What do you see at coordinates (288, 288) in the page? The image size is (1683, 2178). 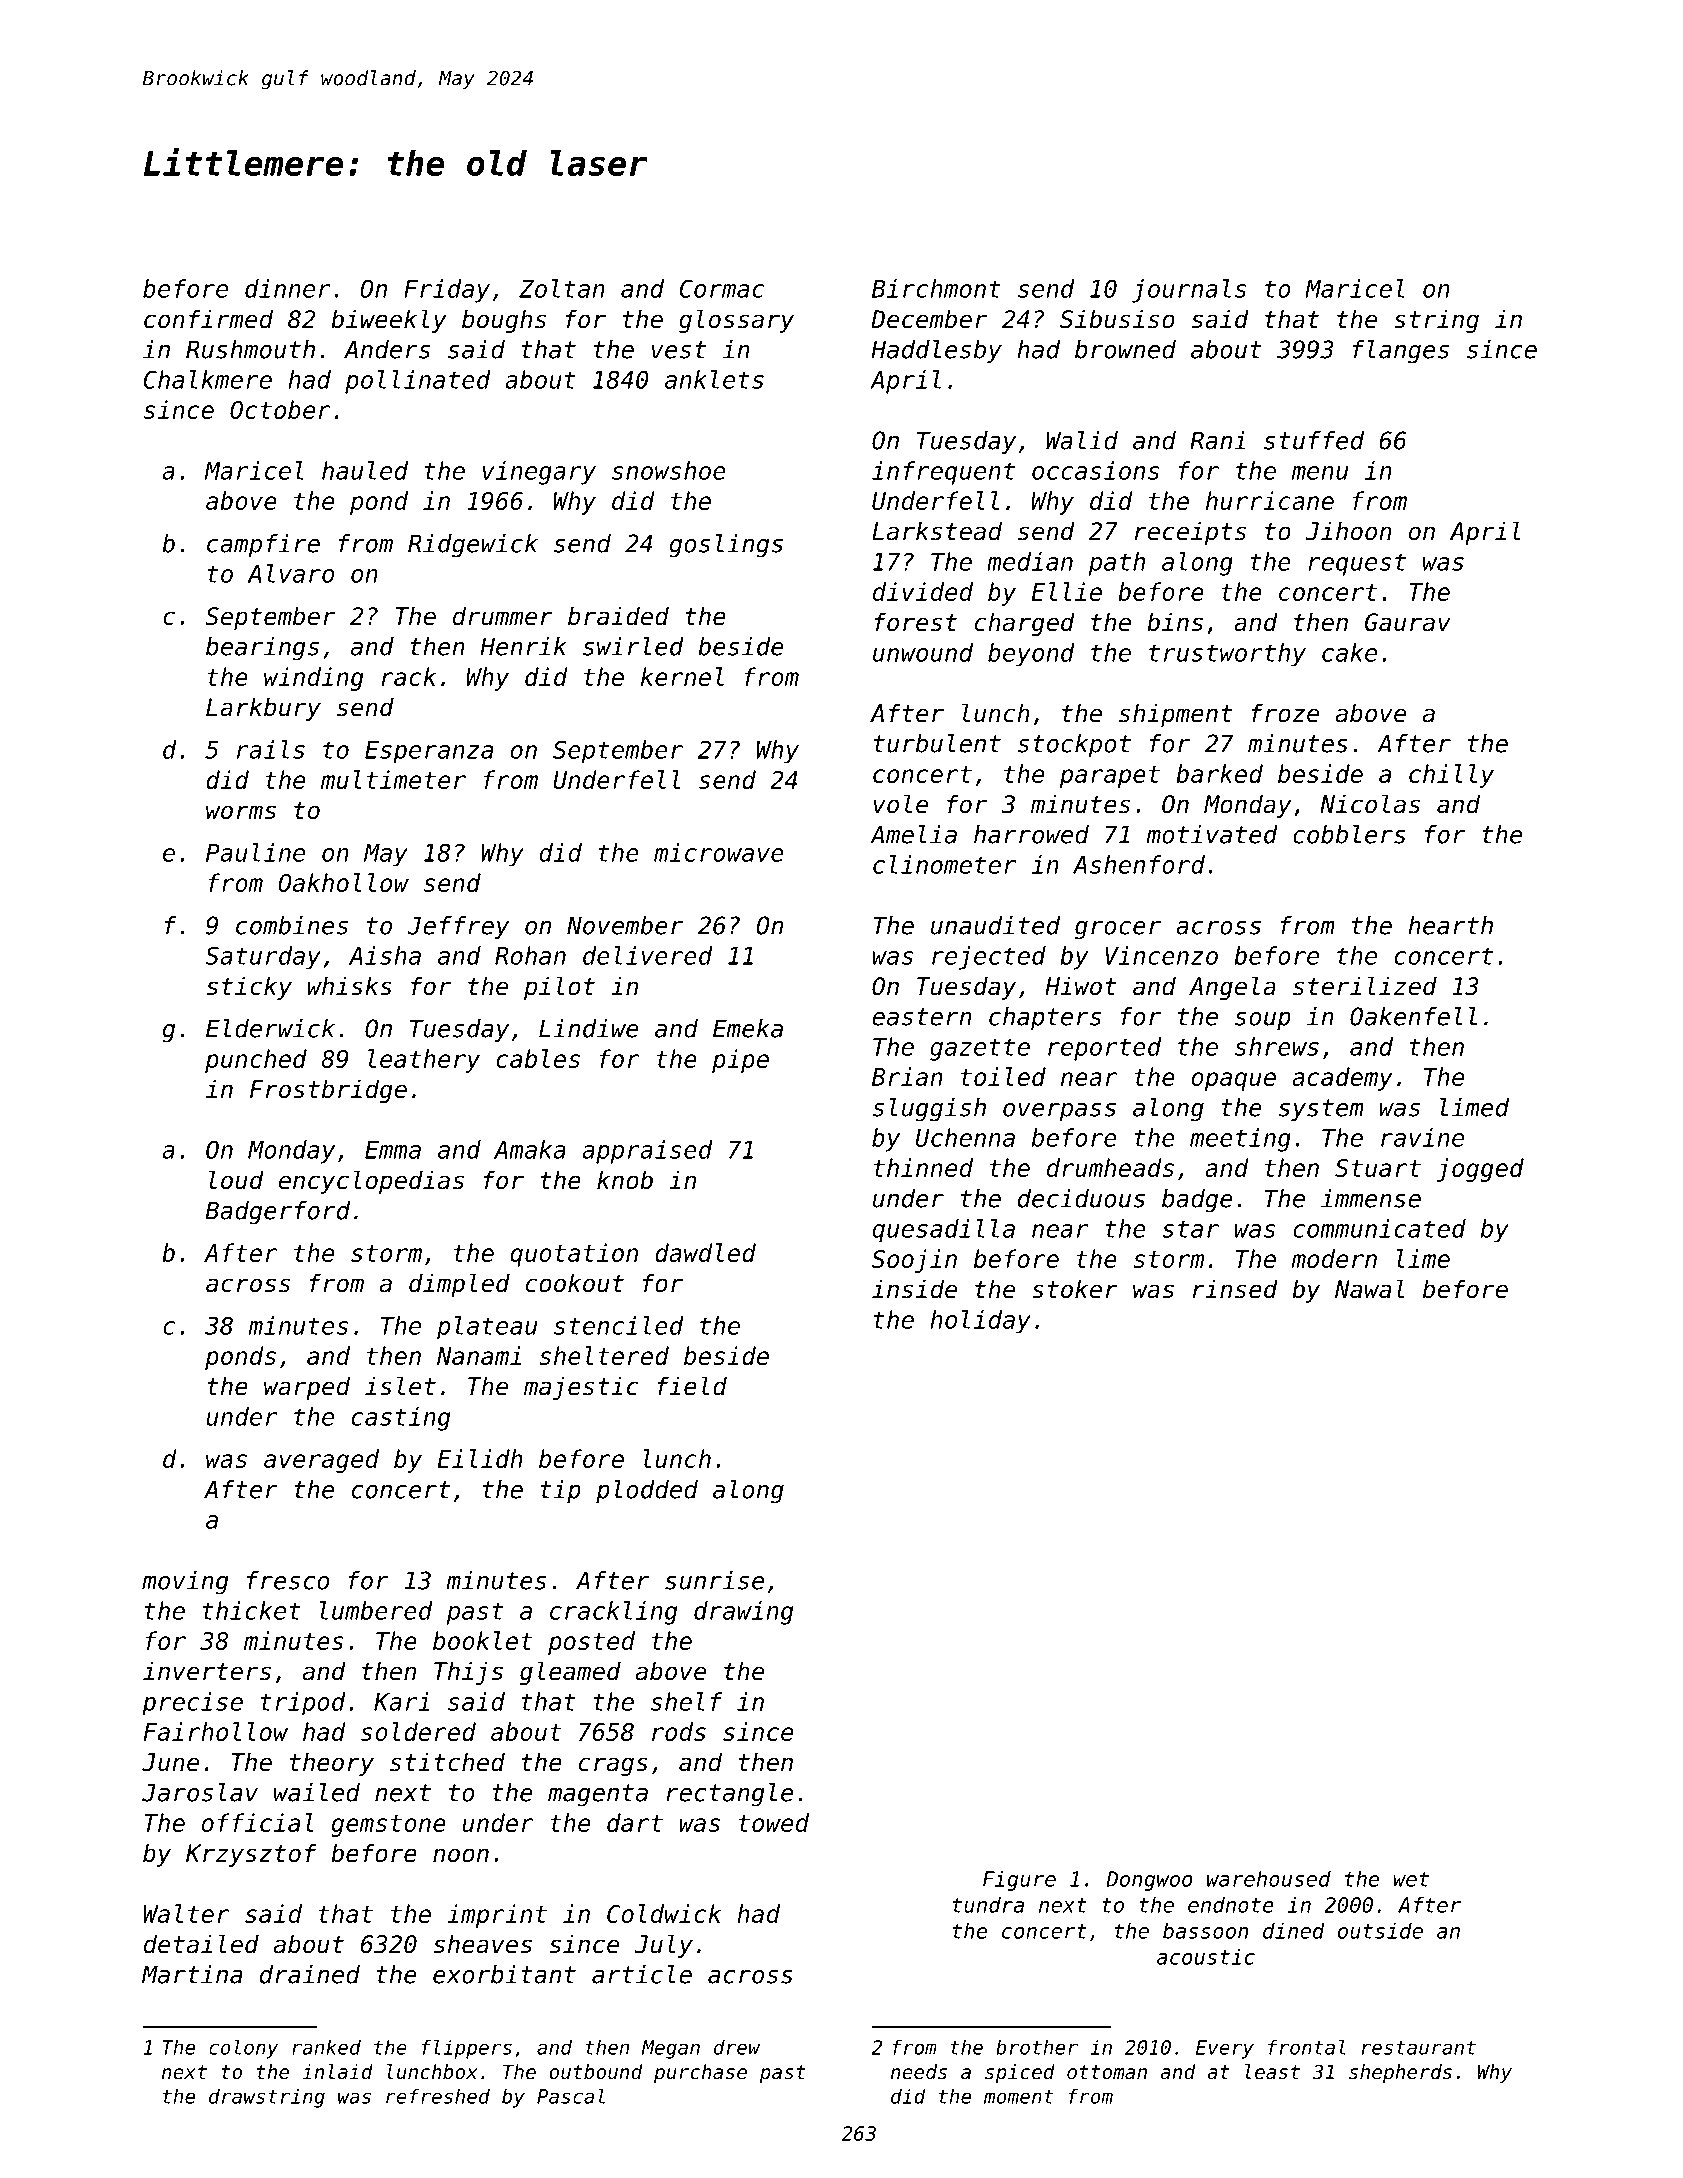 I see `dinner` at bounding box center [288, 288].
